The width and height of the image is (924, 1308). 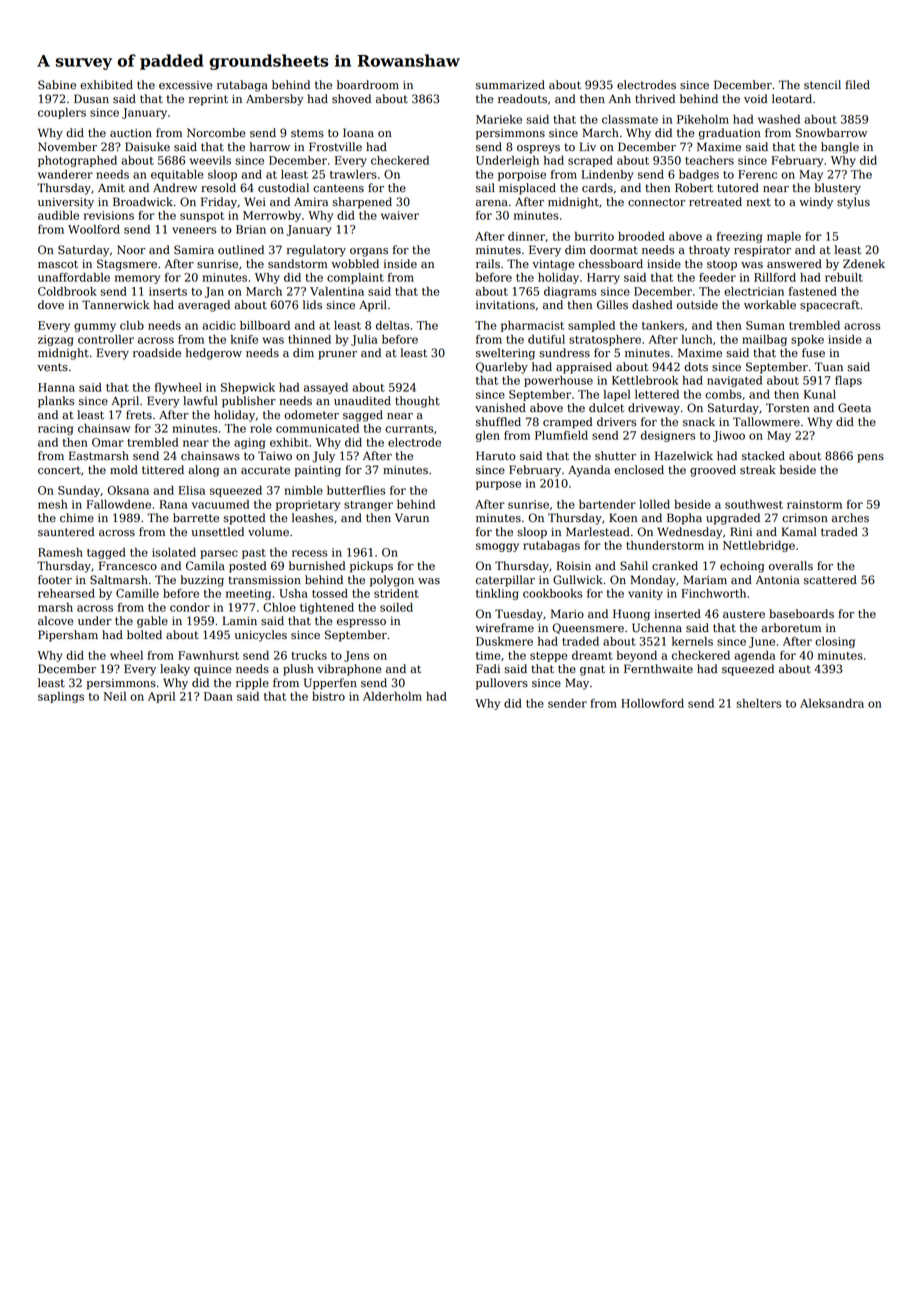 What do you see at coordinates (361, 623) in the image?
I see `espresso` at bounding box center [361, 623].
